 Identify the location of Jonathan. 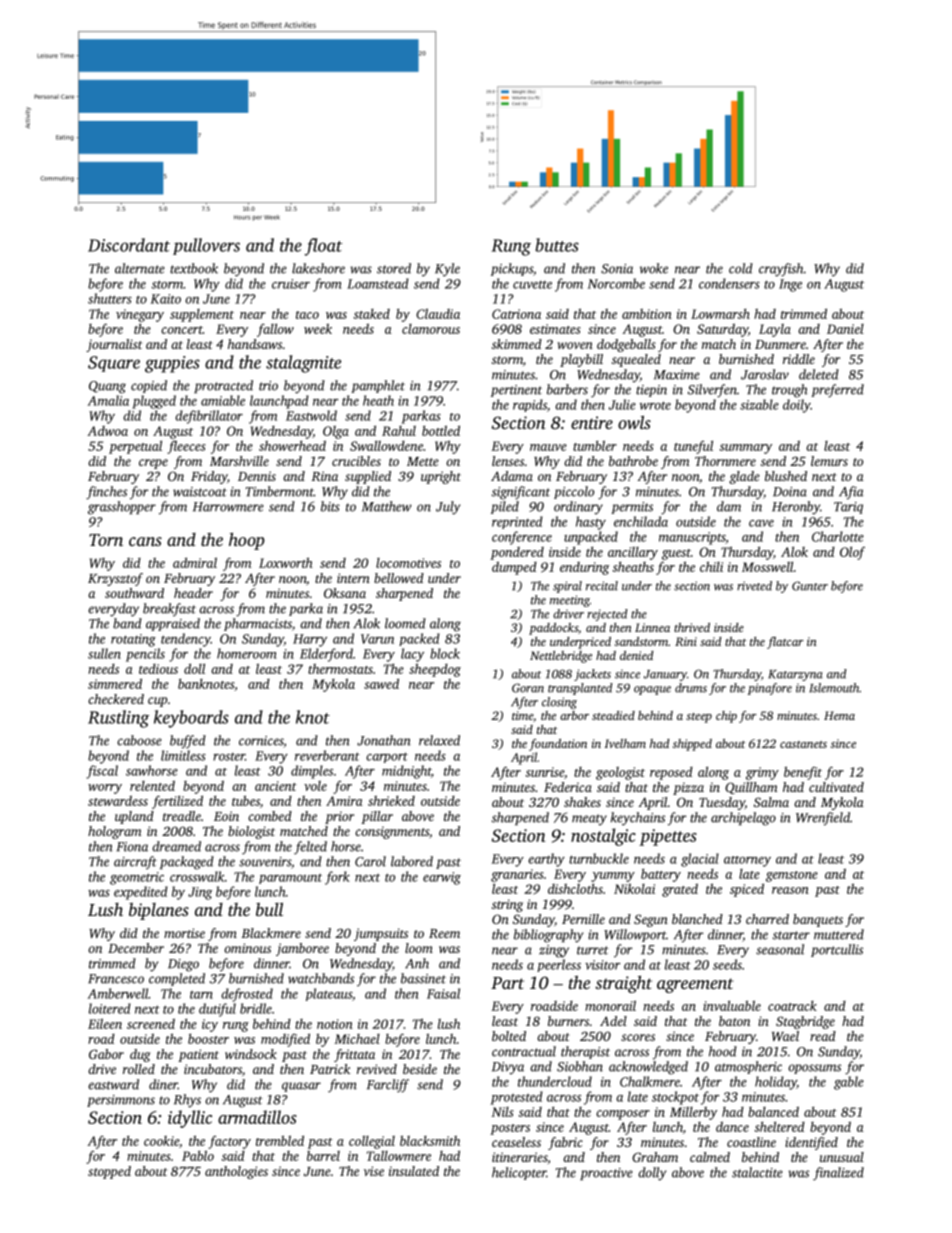
(384, 740).
